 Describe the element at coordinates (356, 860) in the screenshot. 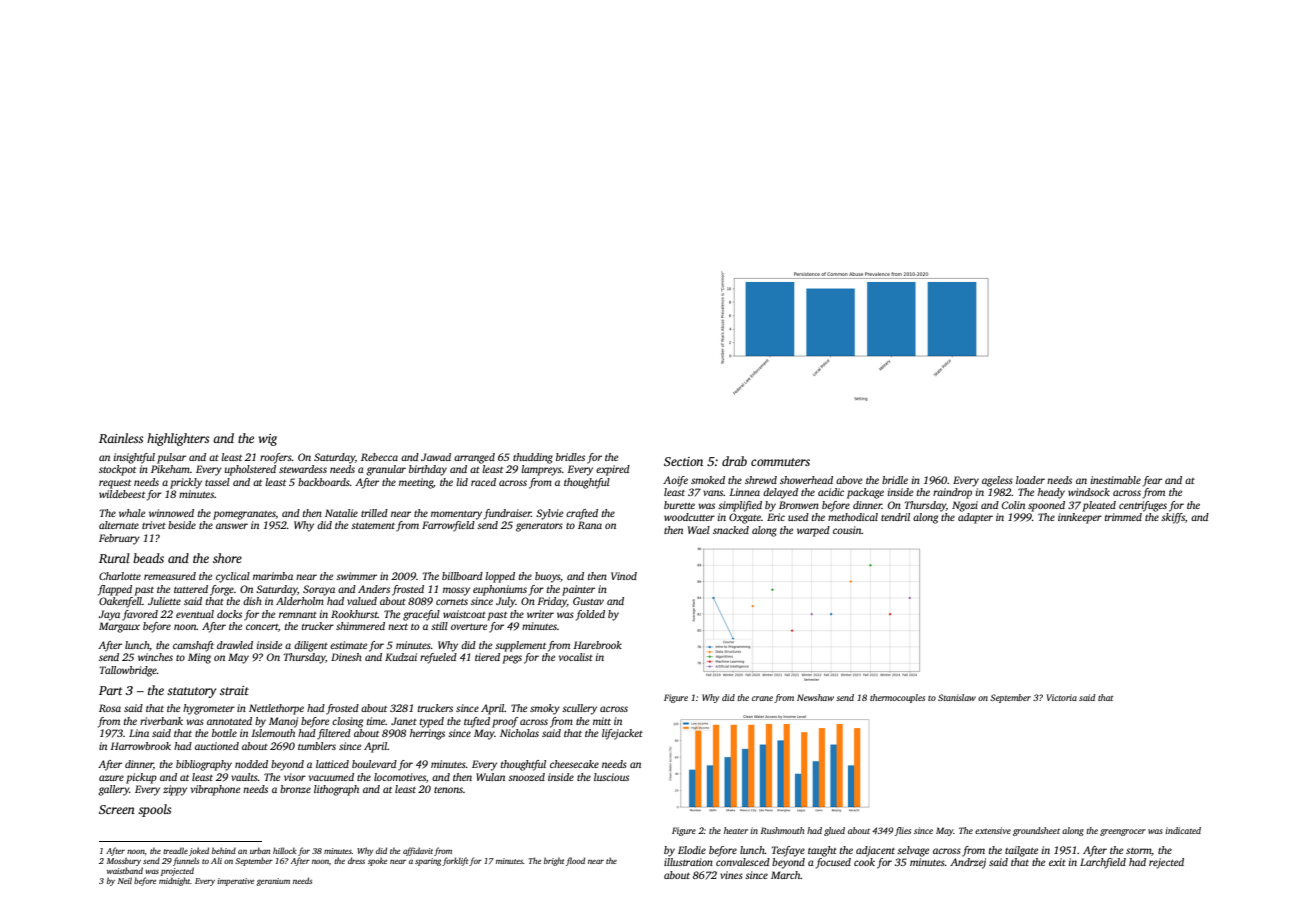

I see `dress` at that location.
